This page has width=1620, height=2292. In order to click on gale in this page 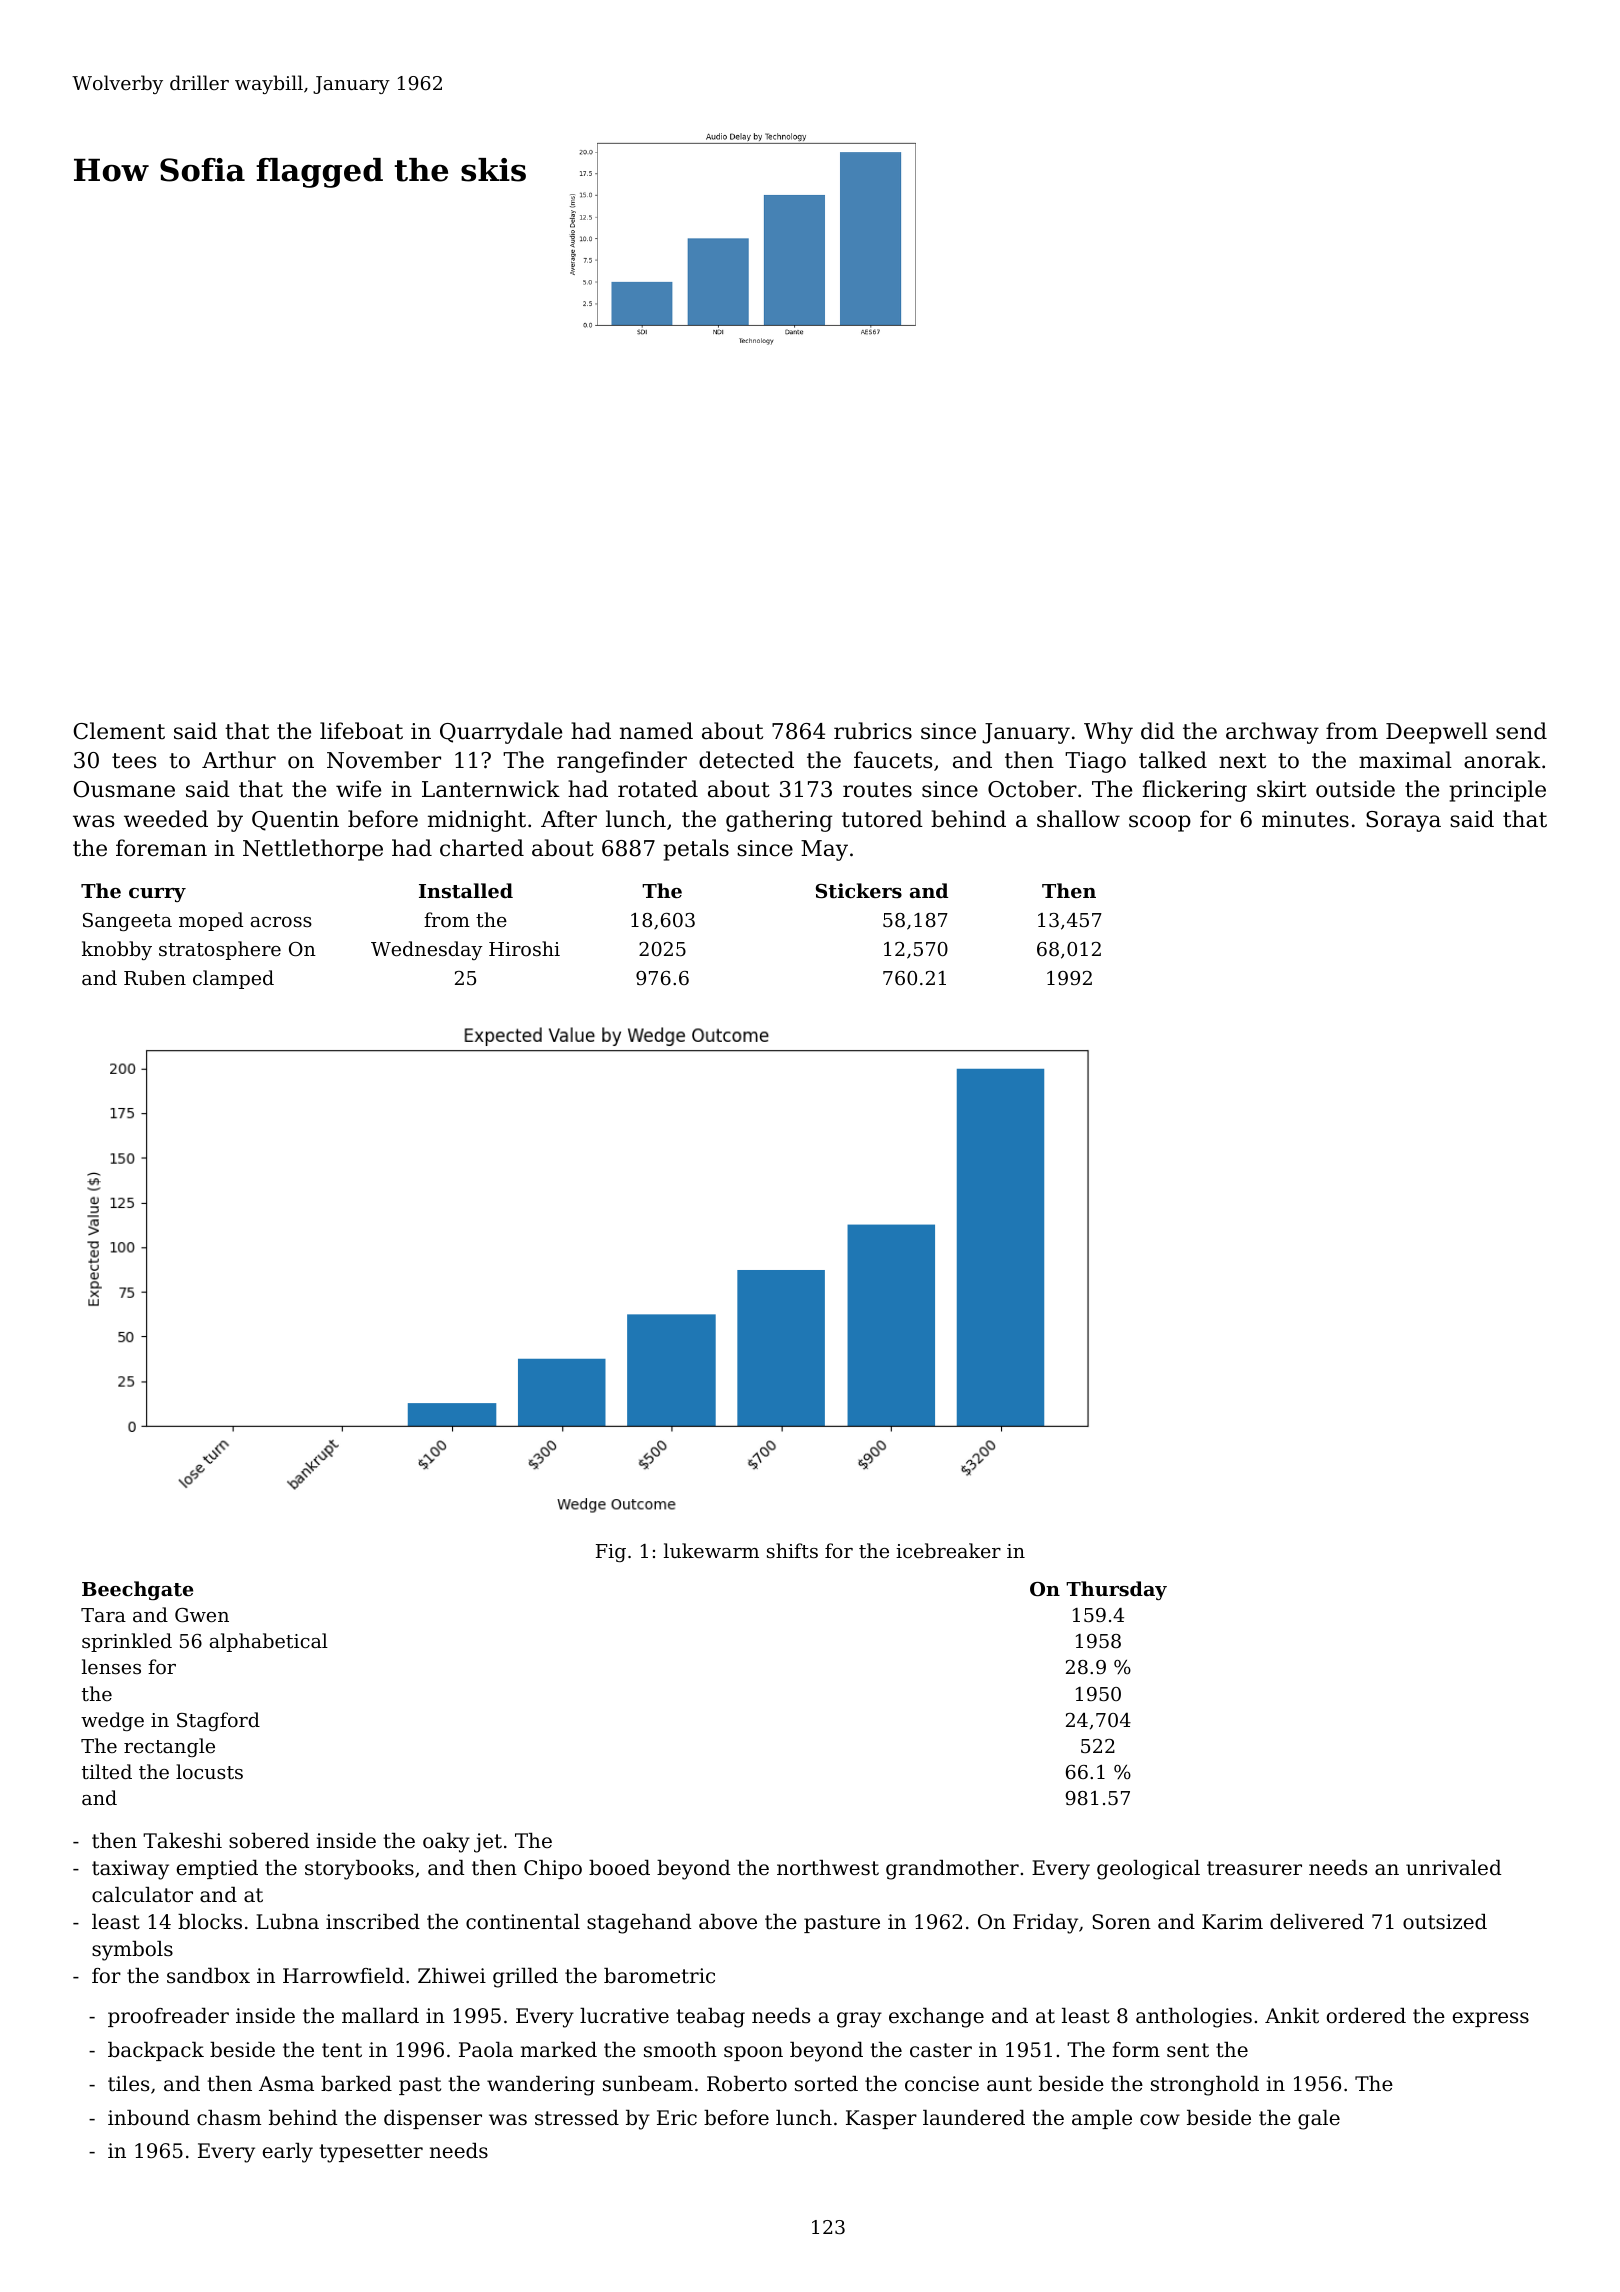, I will do `click(1319, 2120)`.
